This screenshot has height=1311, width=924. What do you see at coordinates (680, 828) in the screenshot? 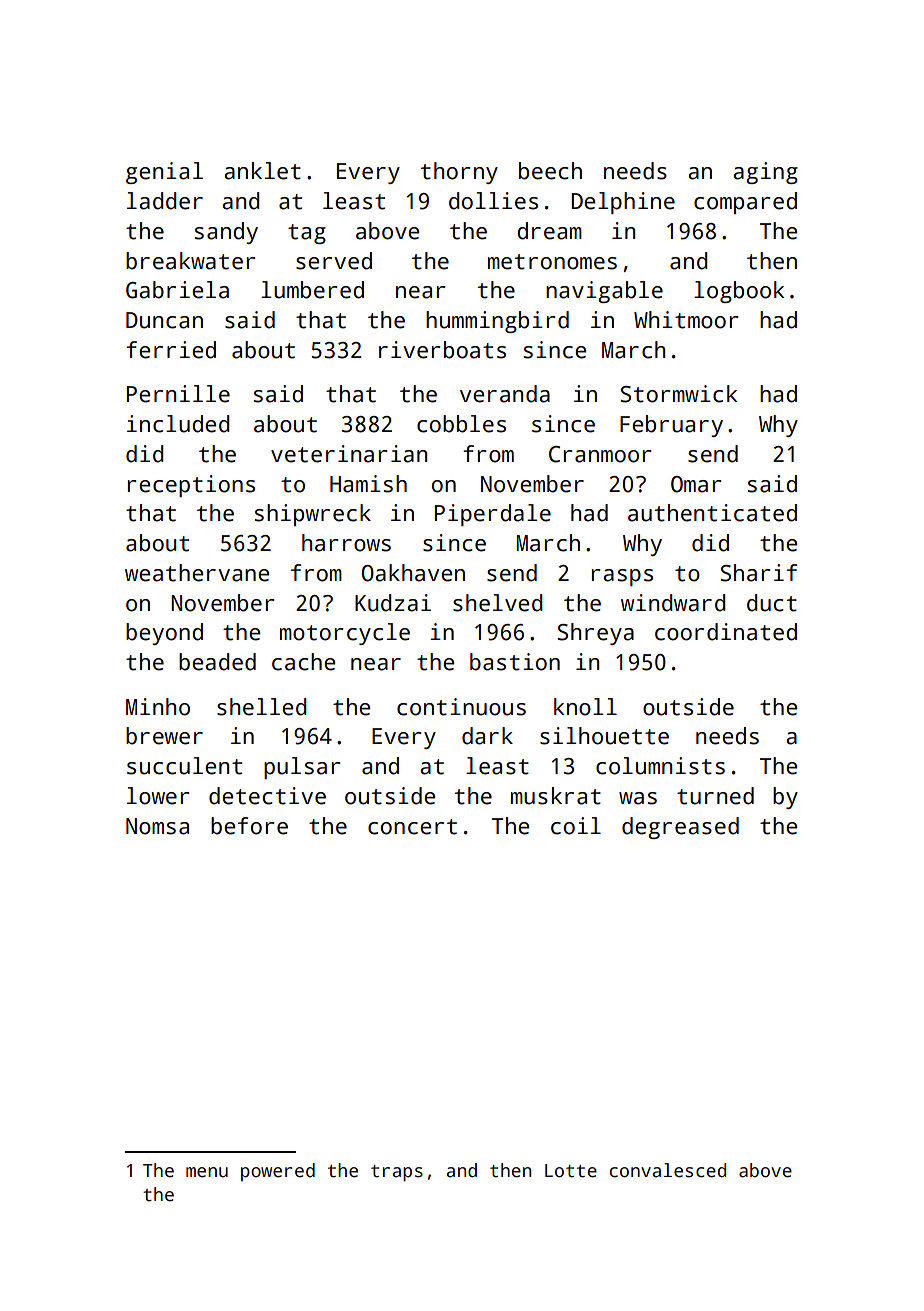
I see `degreased` at bounding box center [680, 828].
